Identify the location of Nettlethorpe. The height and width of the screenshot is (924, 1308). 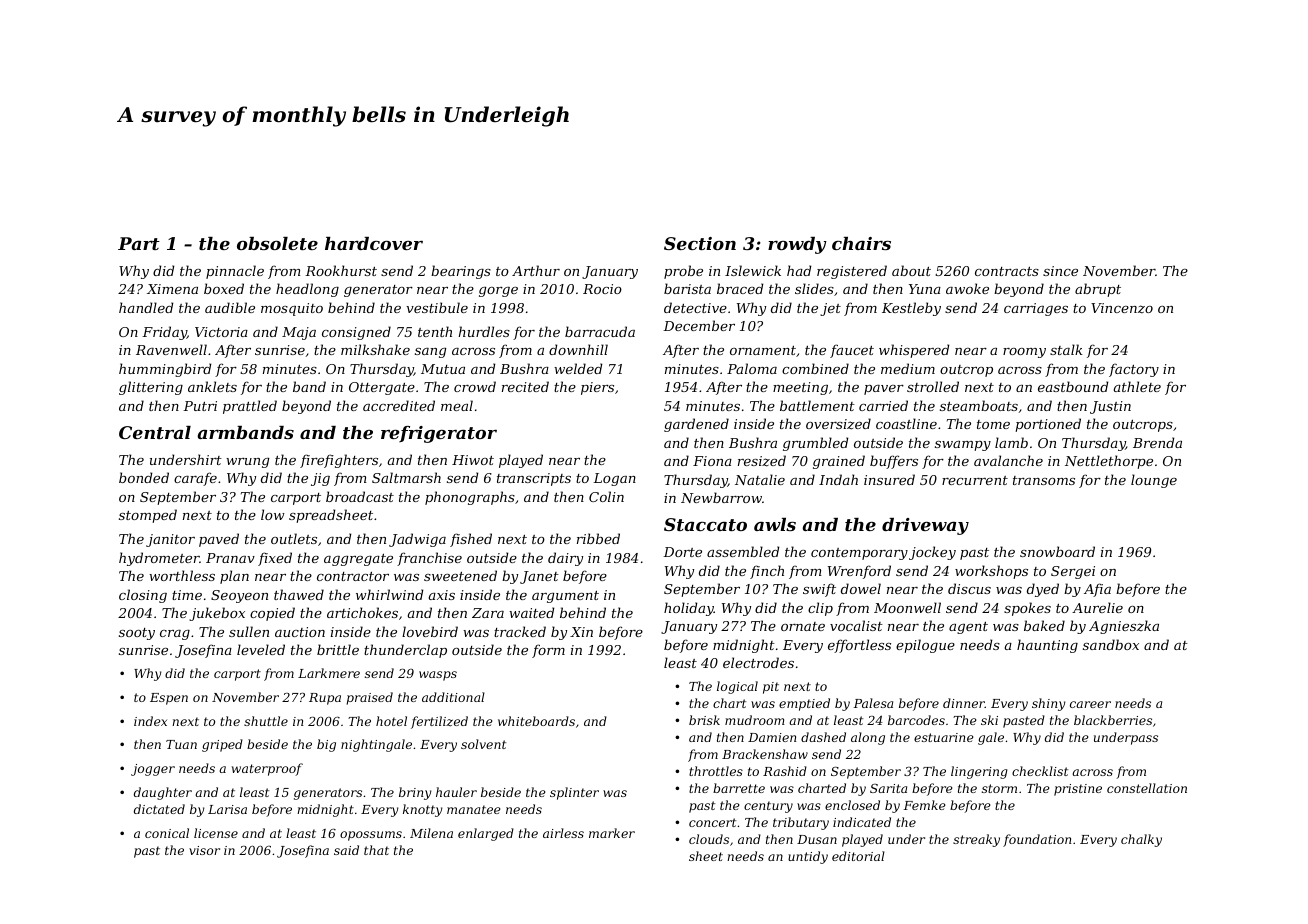
(1109, 462).
